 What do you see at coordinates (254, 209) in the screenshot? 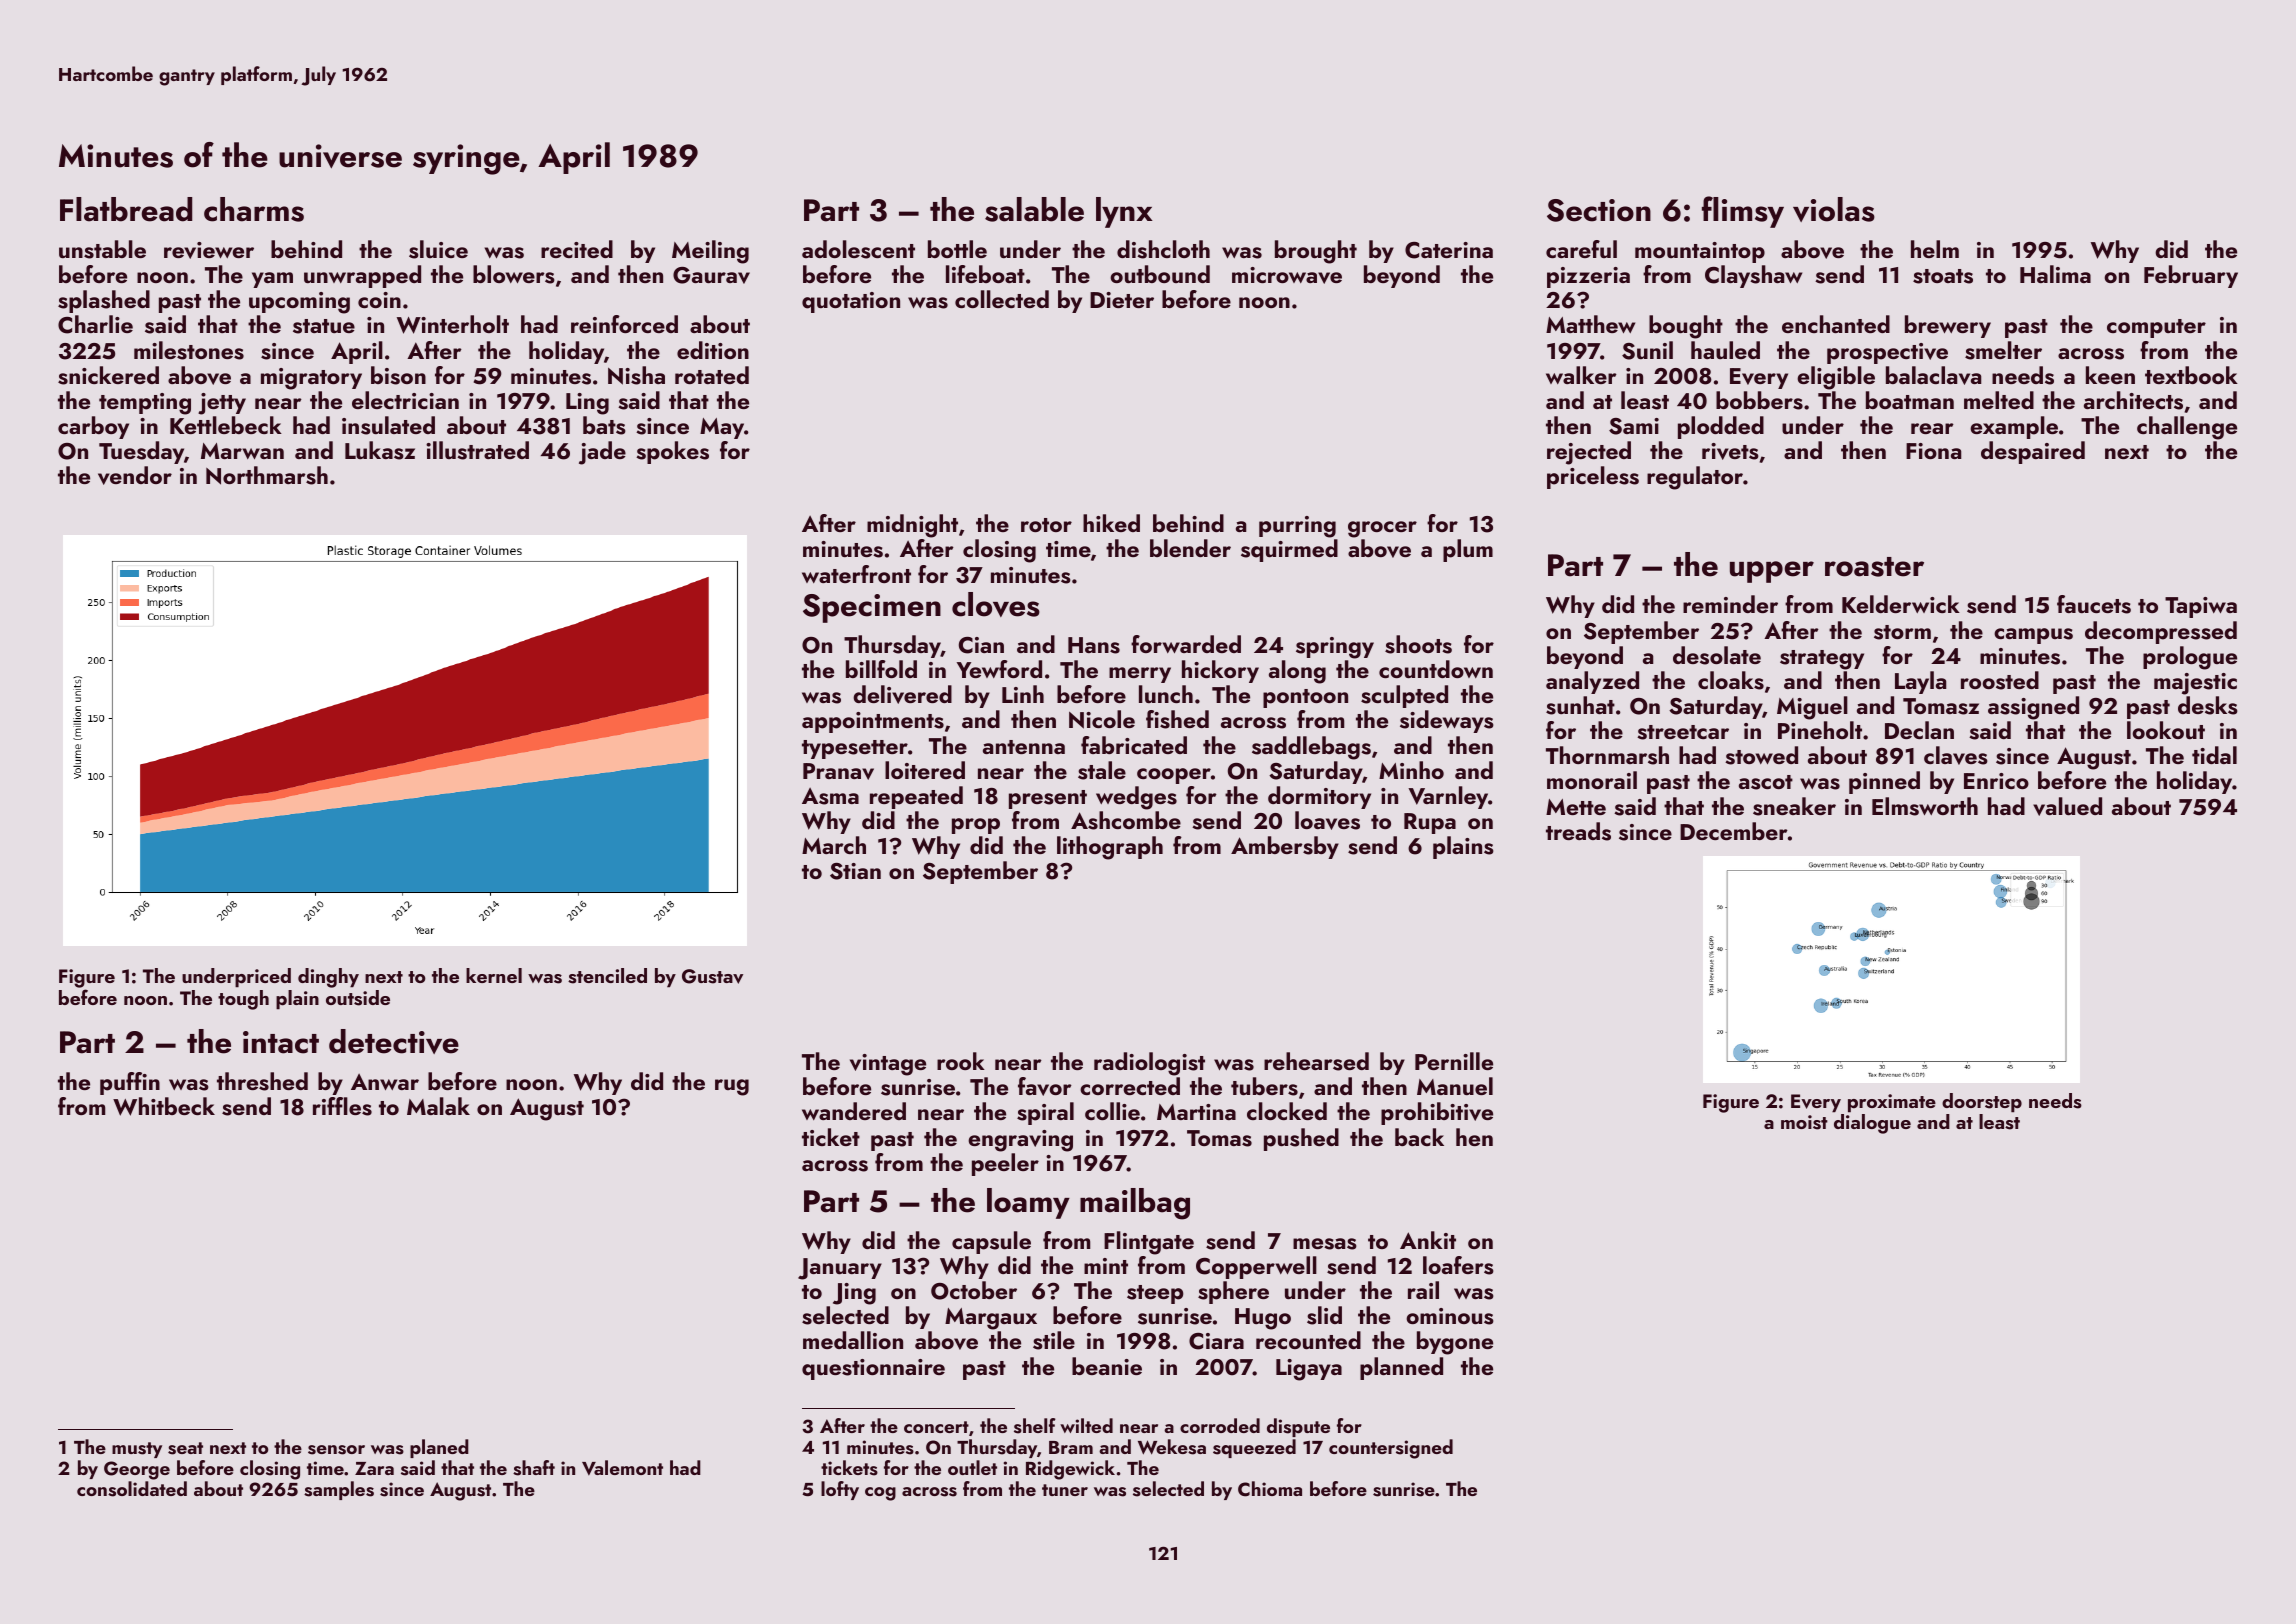
I see `charms` at bounding box center [254, 209].
